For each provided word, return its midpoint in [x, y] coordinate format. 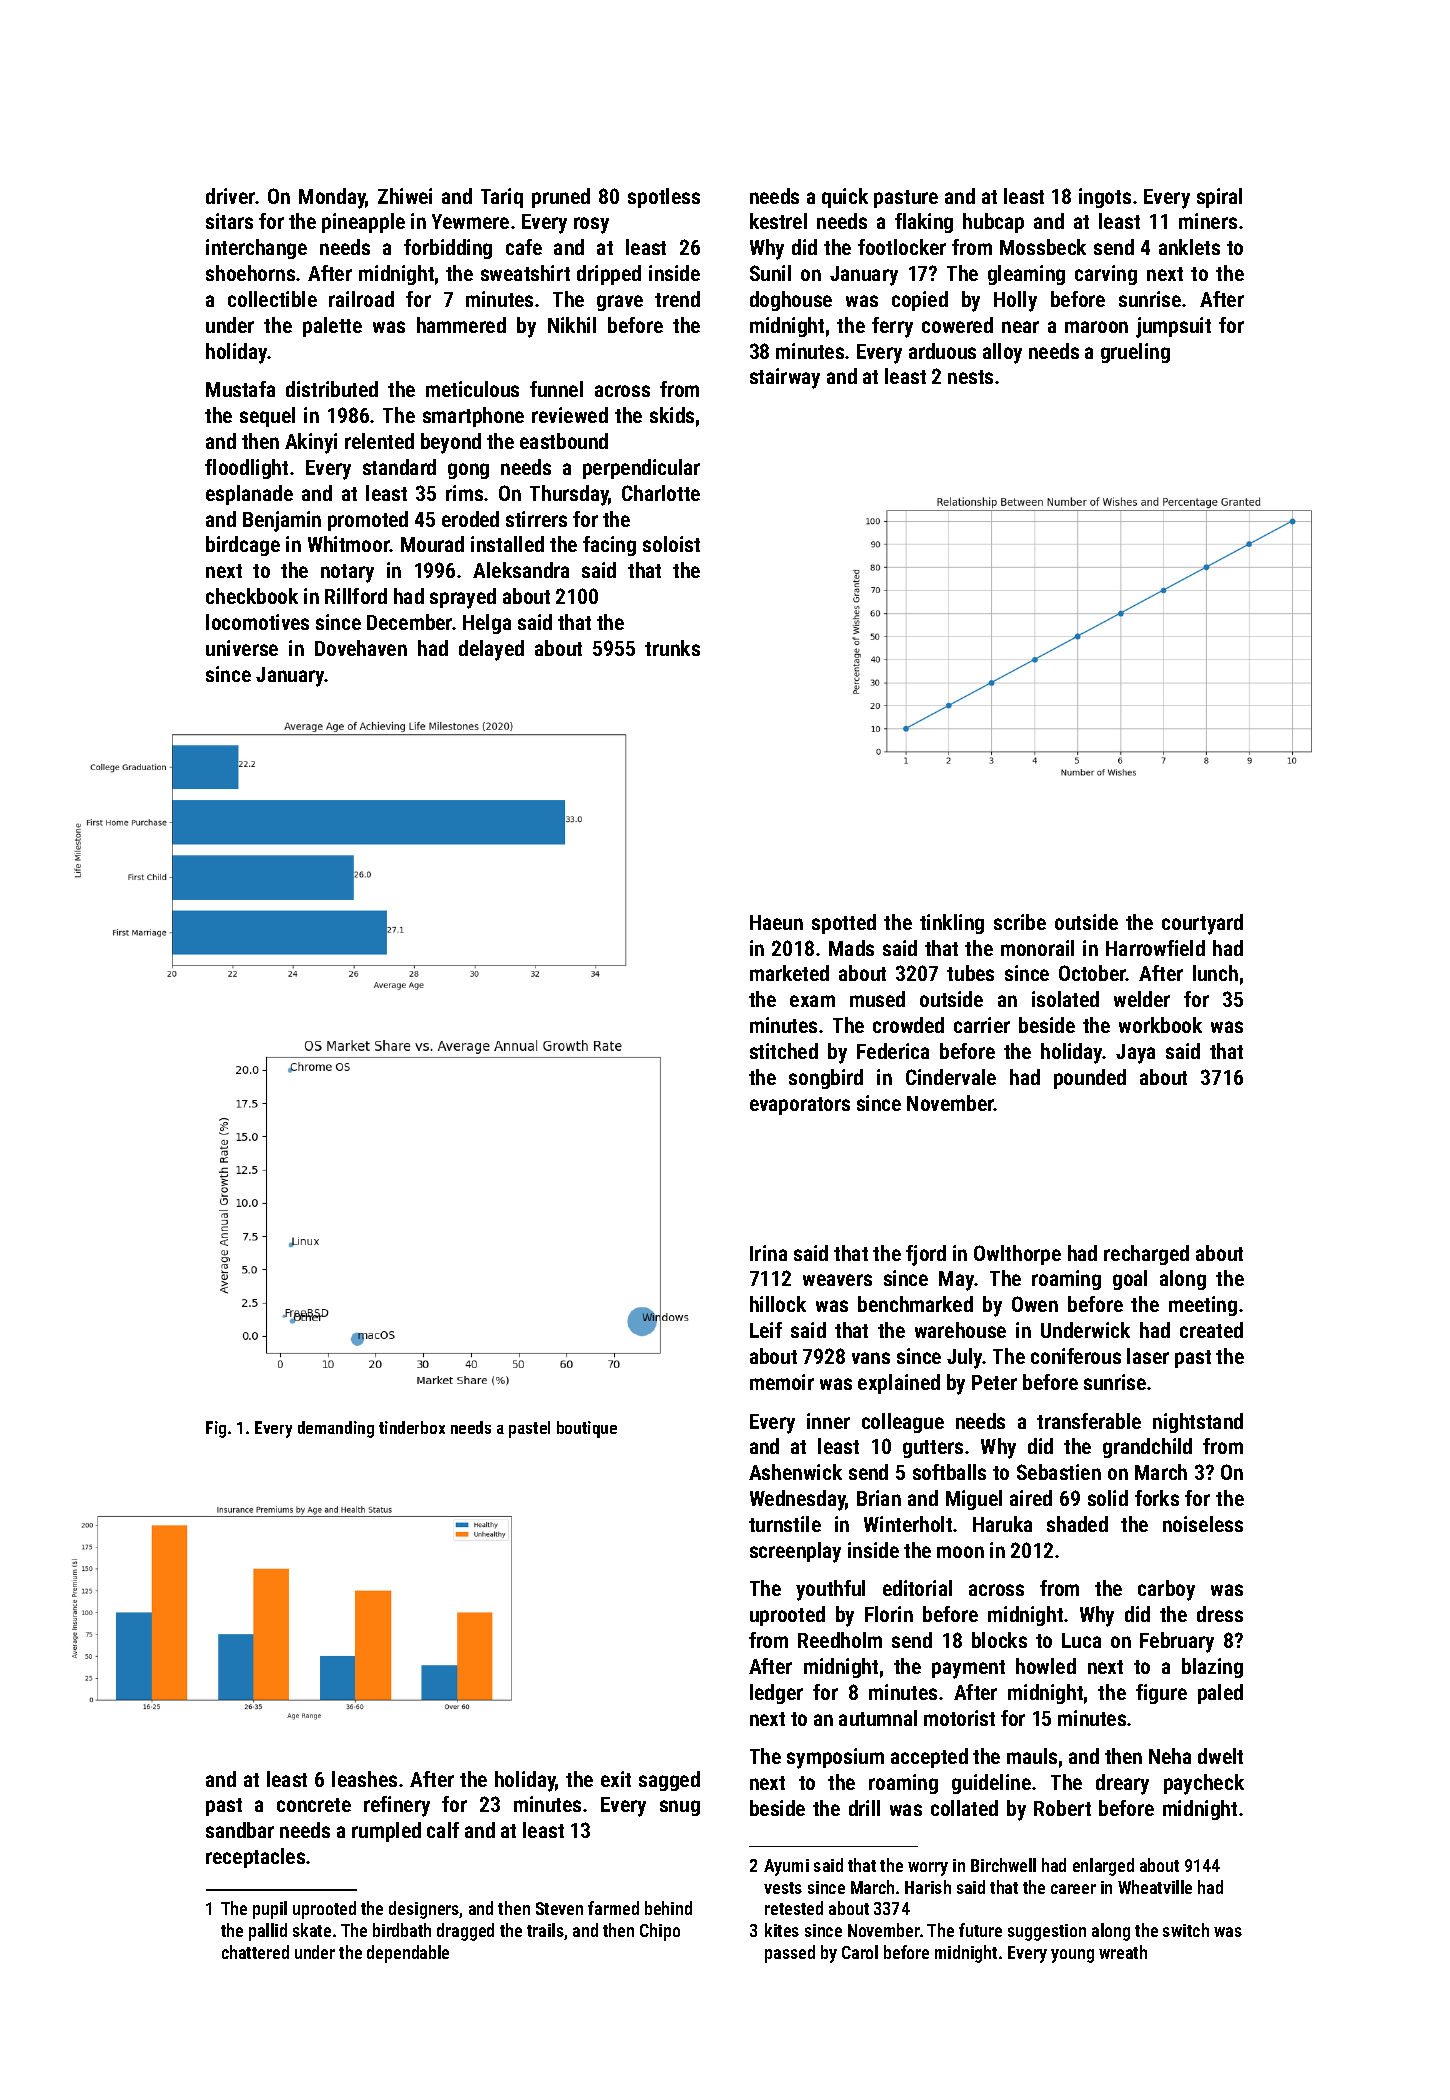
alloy [1002, 353]
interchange [256, 249]
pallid [268, 1932]
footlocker [902, 247]
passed [790, 1954]
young [1072, 1956]
